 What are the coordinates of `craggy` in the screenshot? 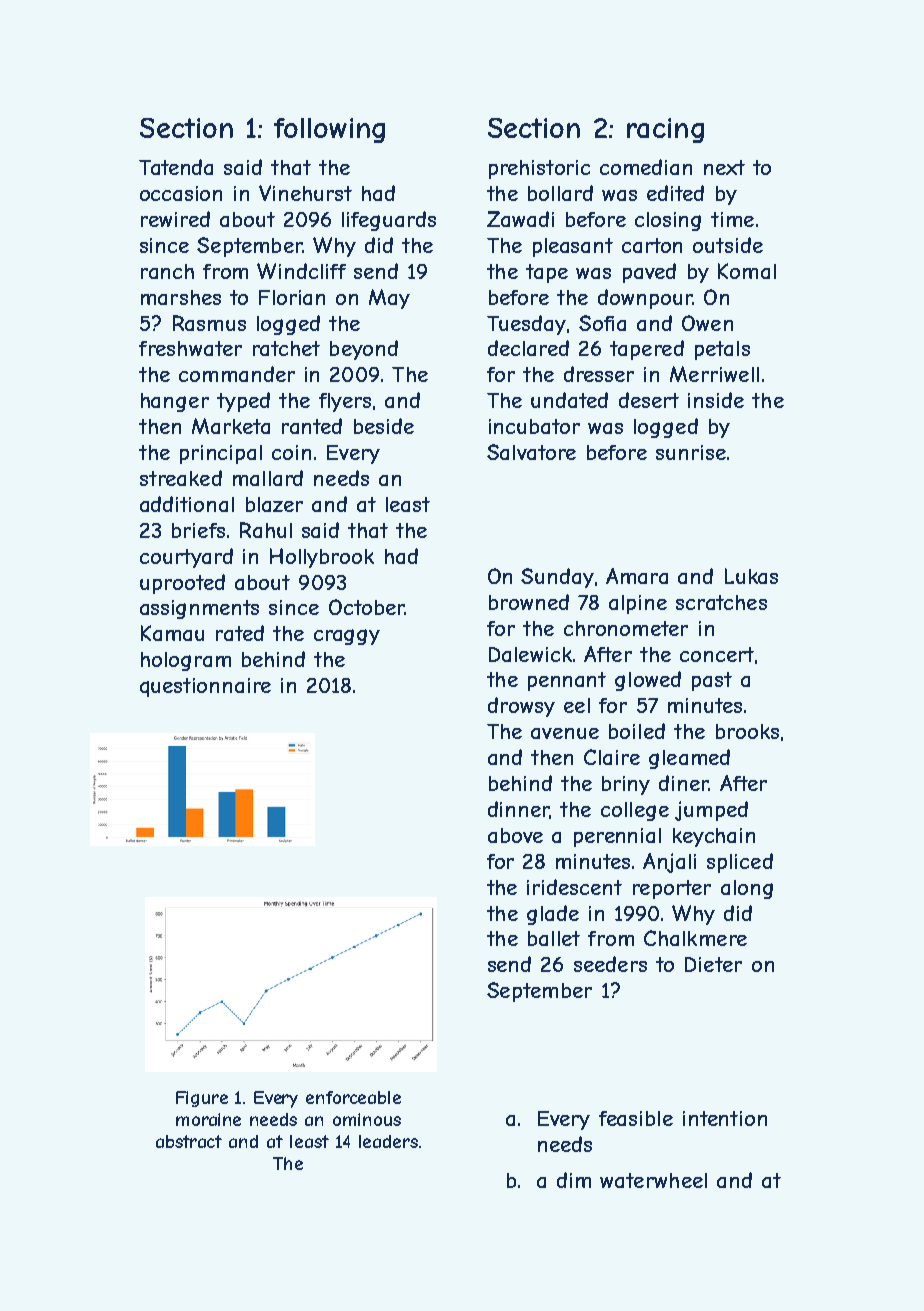 It's located at (347, 637).
